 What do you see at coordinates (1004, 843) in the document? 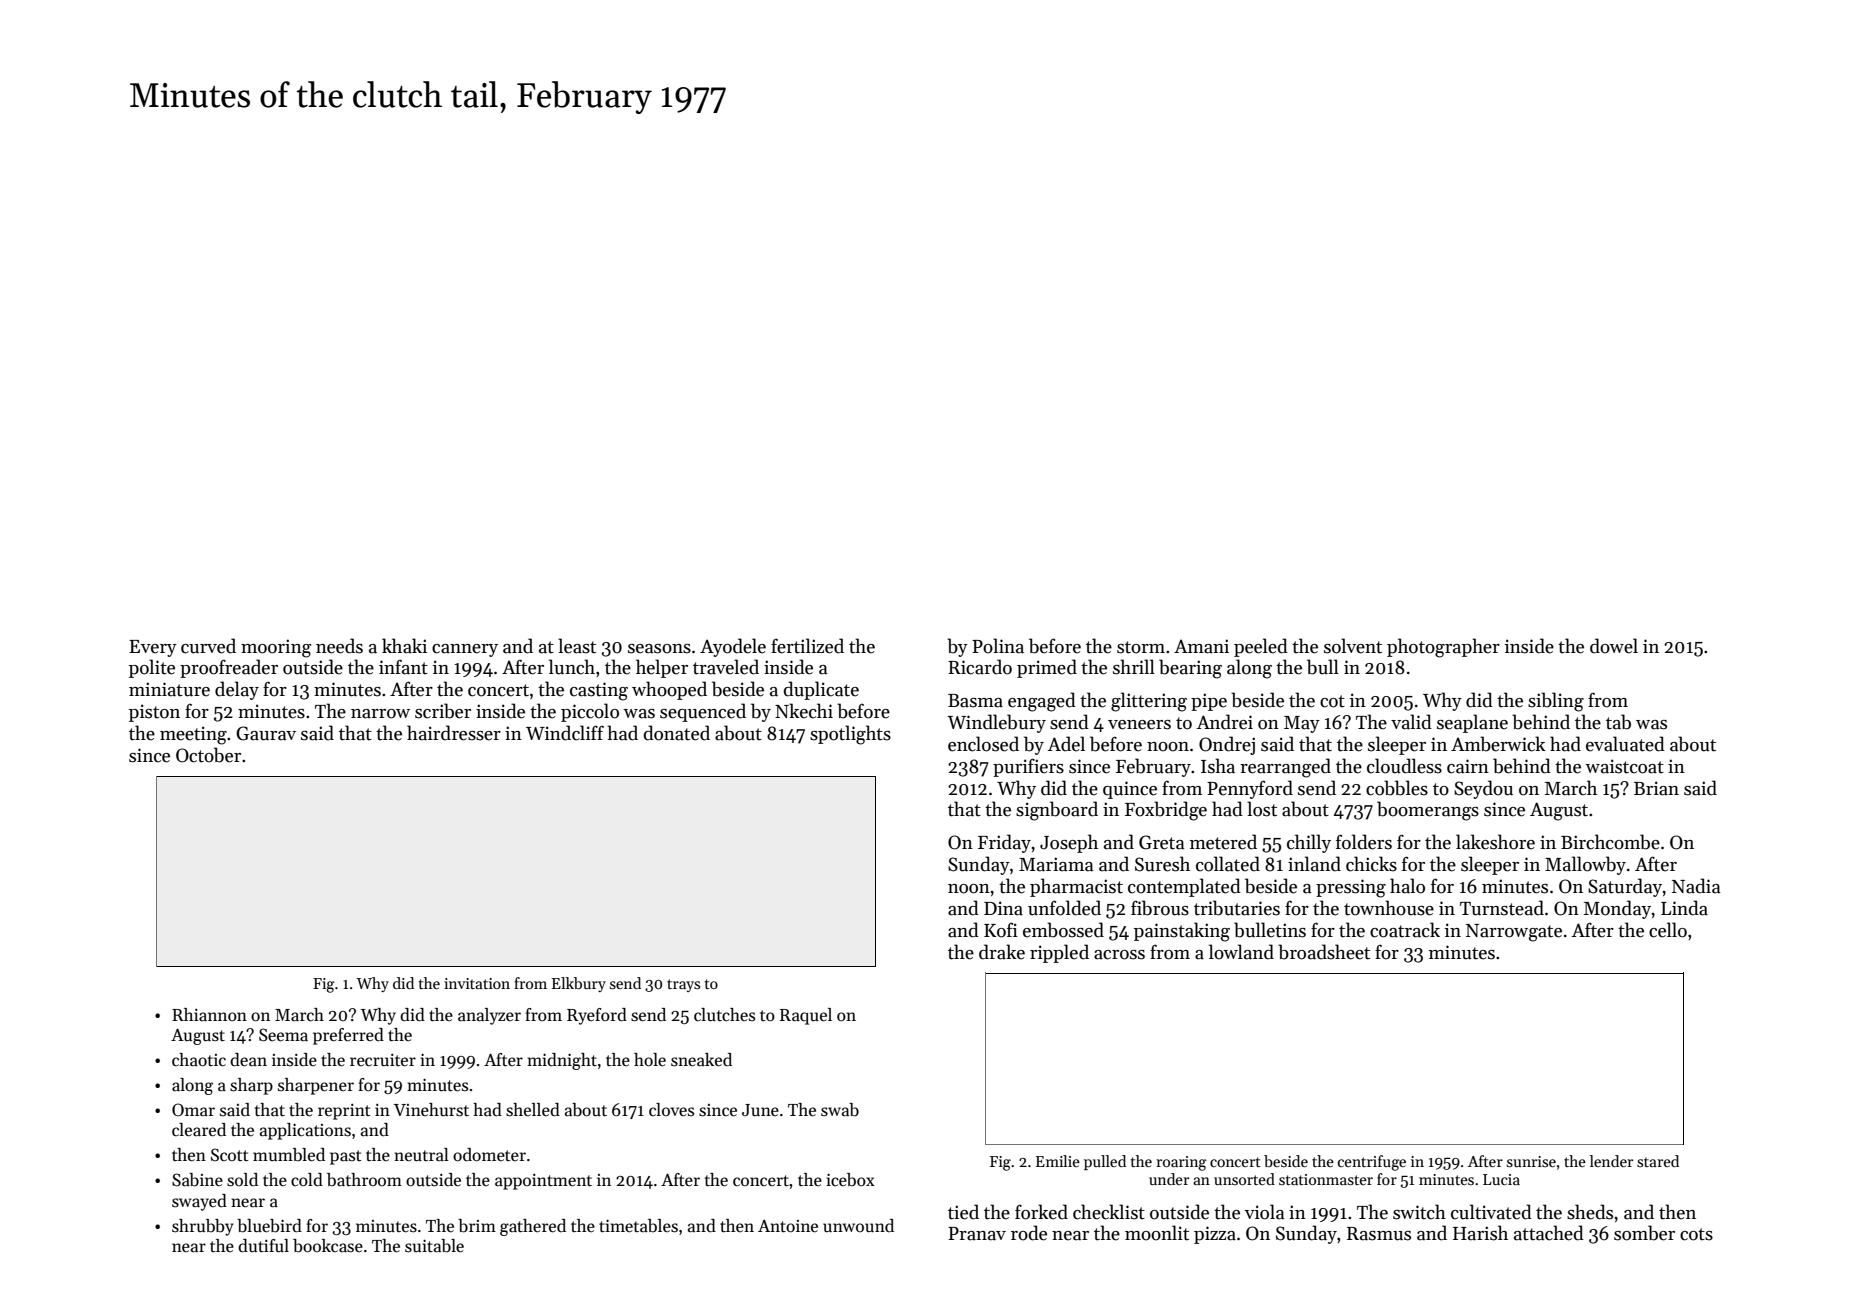
I see `Friday` at bounding box center [1004, 843].
